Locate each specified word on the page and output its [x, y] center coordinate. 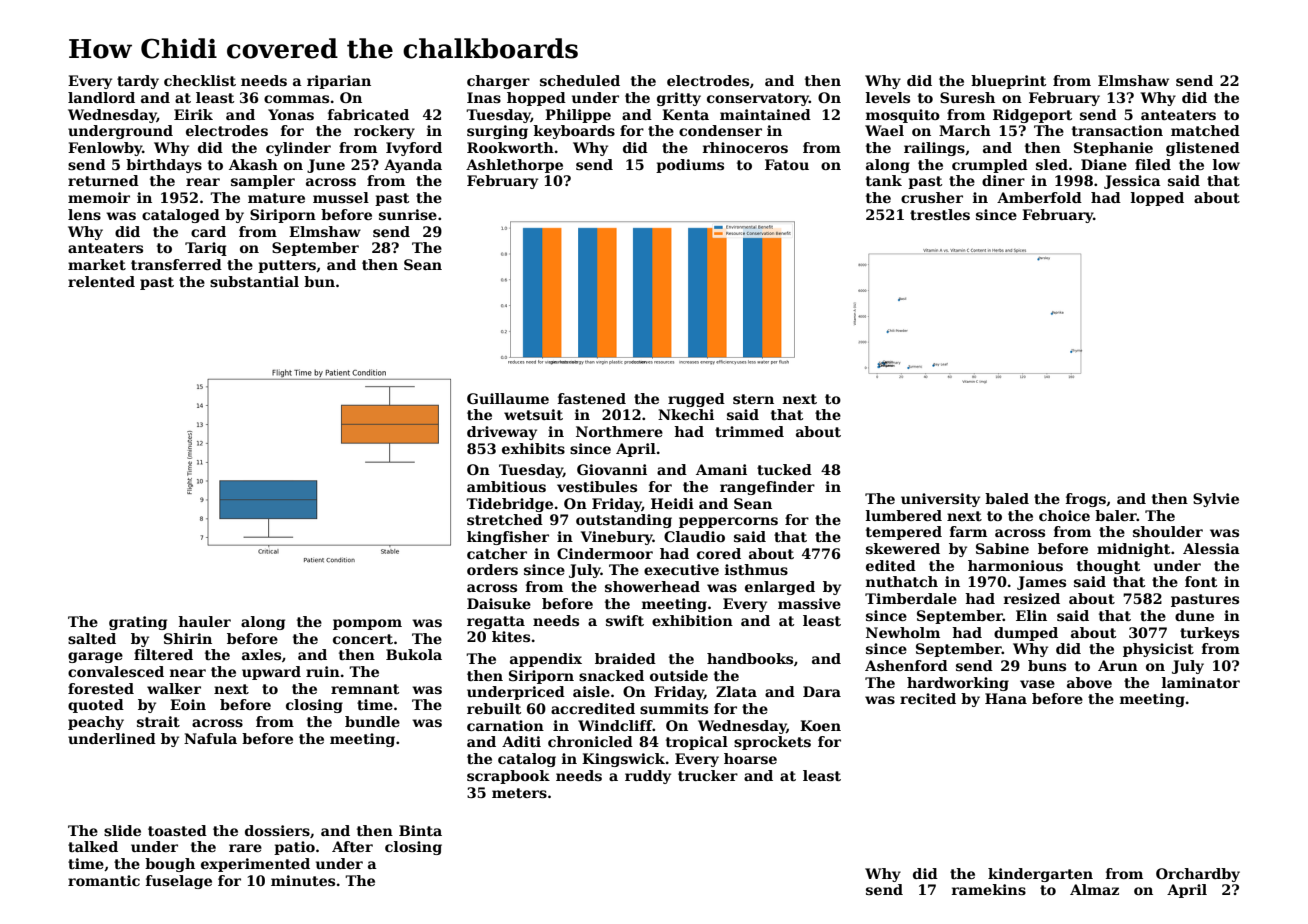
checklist [200, 80]
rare [245, 848]
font [1201, 581]
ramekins [989, 889]
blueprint [1008, 82]
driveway [502, 433]
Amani [721, 469]
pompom [367, 624]
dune [1194, 615]
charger [498, 82]
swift [625, 620]
